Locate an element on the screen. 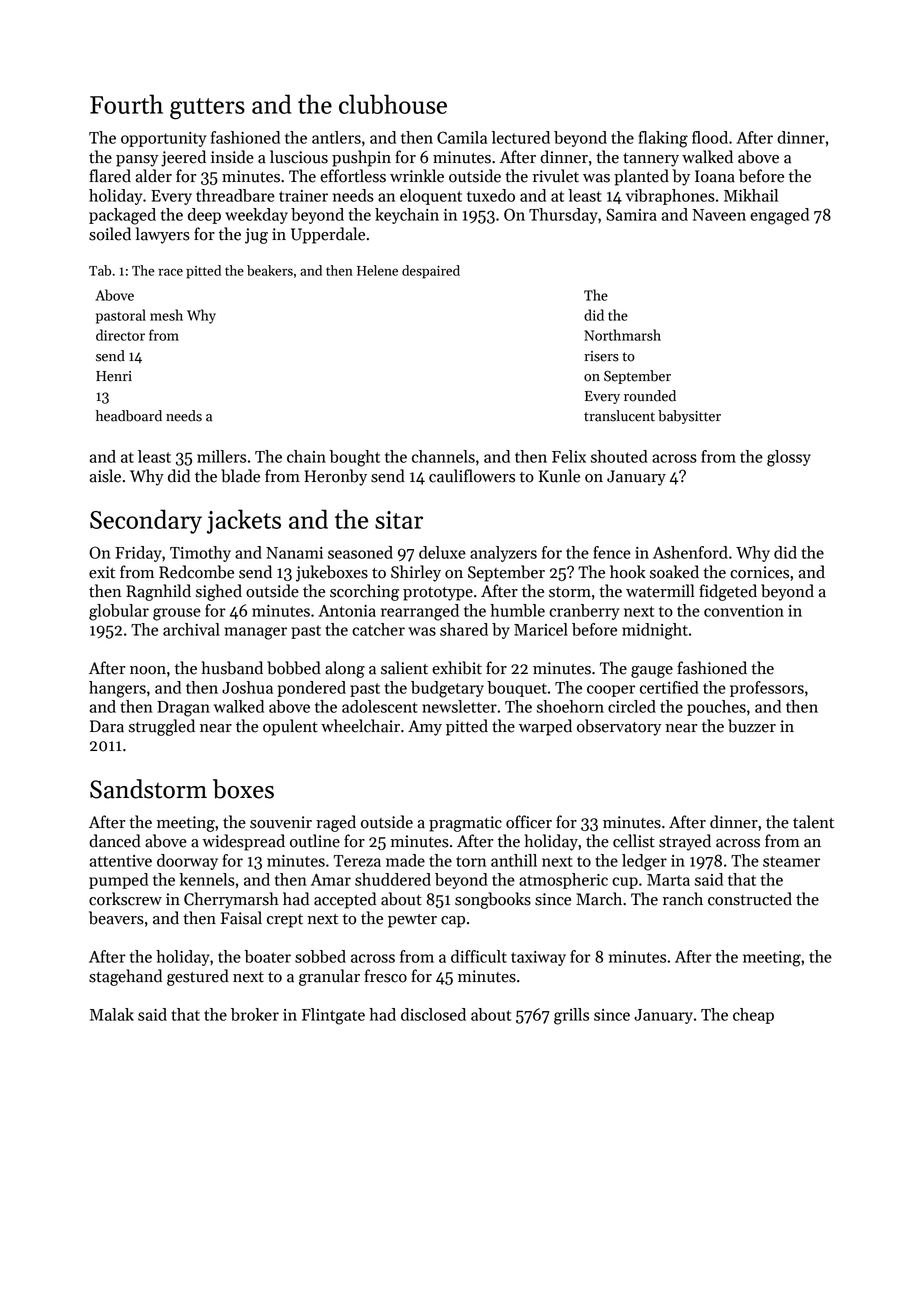  constructed is located at coordinates (750, 899).
